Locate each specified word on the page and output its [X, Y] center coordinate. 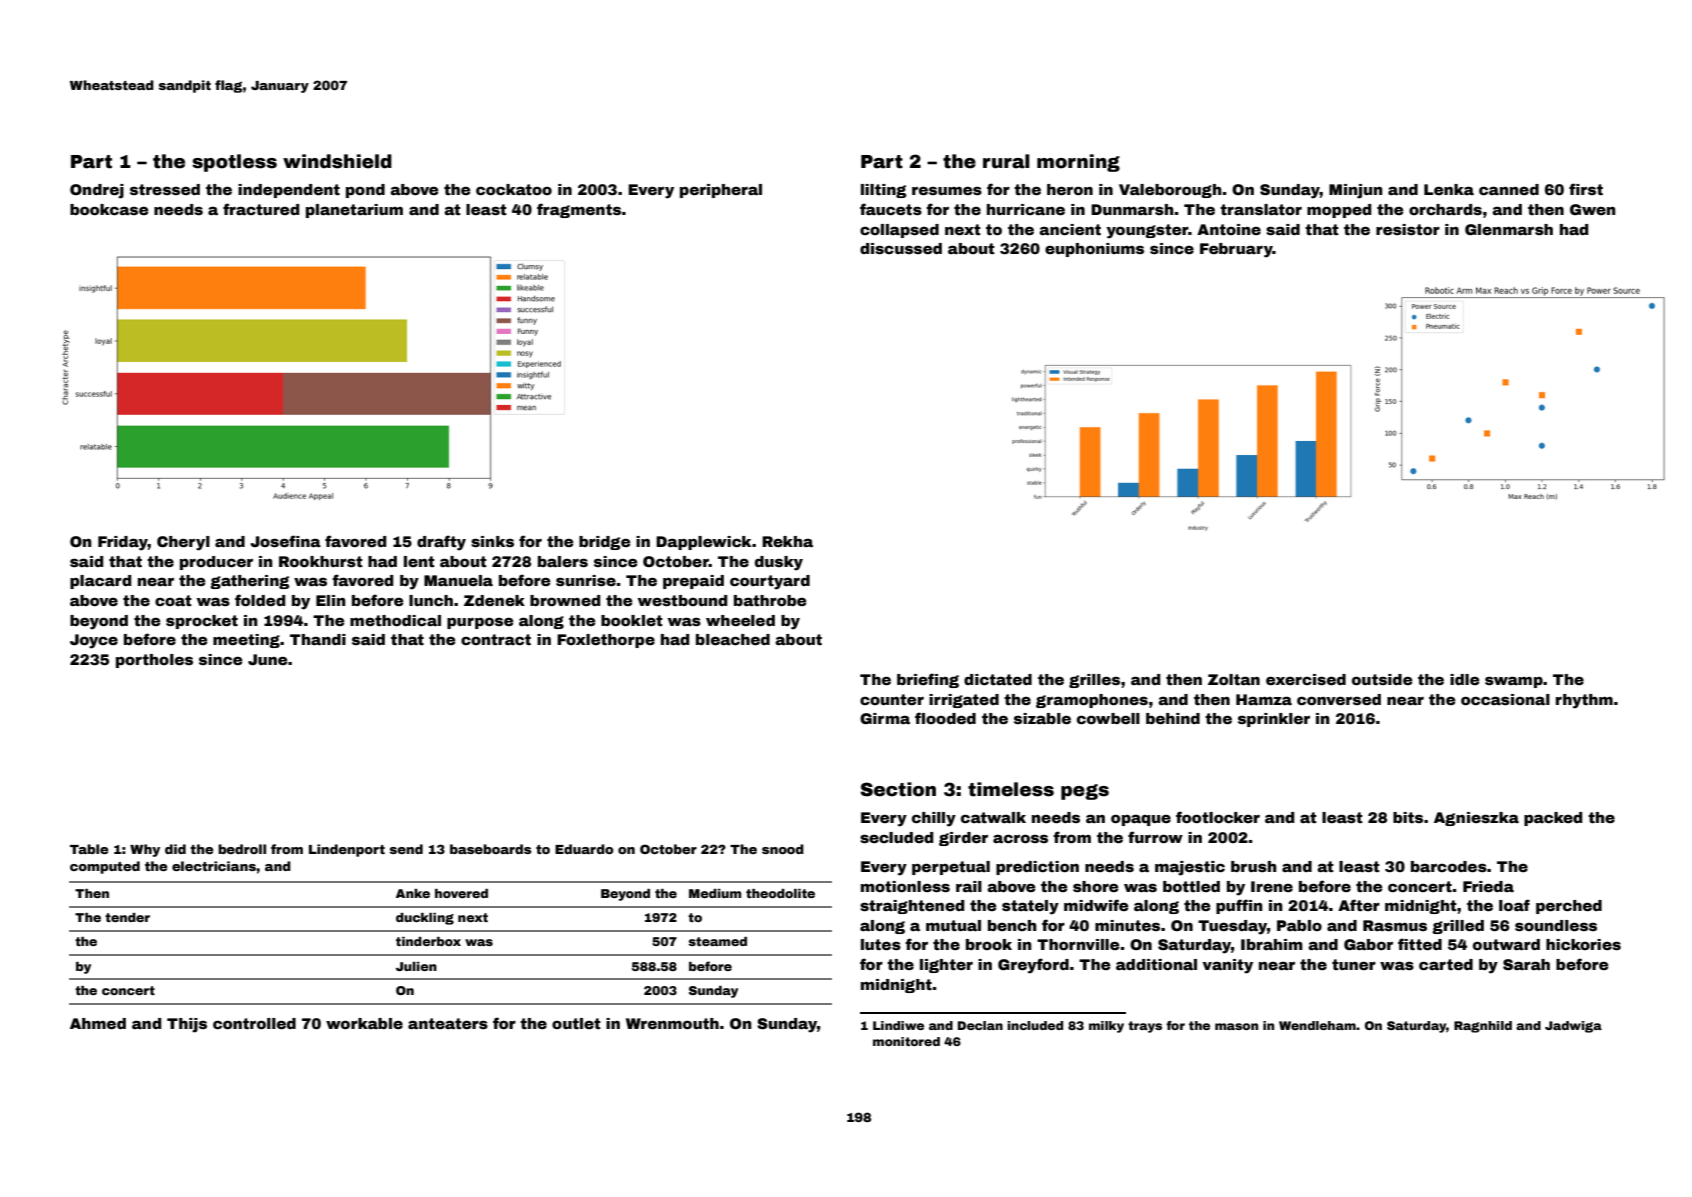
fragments [579, 210]
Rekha [787, 541]
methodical [395, 620]
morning [1078, 163]
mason [1236, 1026]
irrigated [964, 701]
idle [1464, 679]
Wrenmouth [672, 1023]
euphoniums [1094, 250]
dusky [779, 563]
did [175, 849]
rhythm [1584, 701]
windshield [337, 161]
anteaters [448, 1023]
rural [1006, 161]
